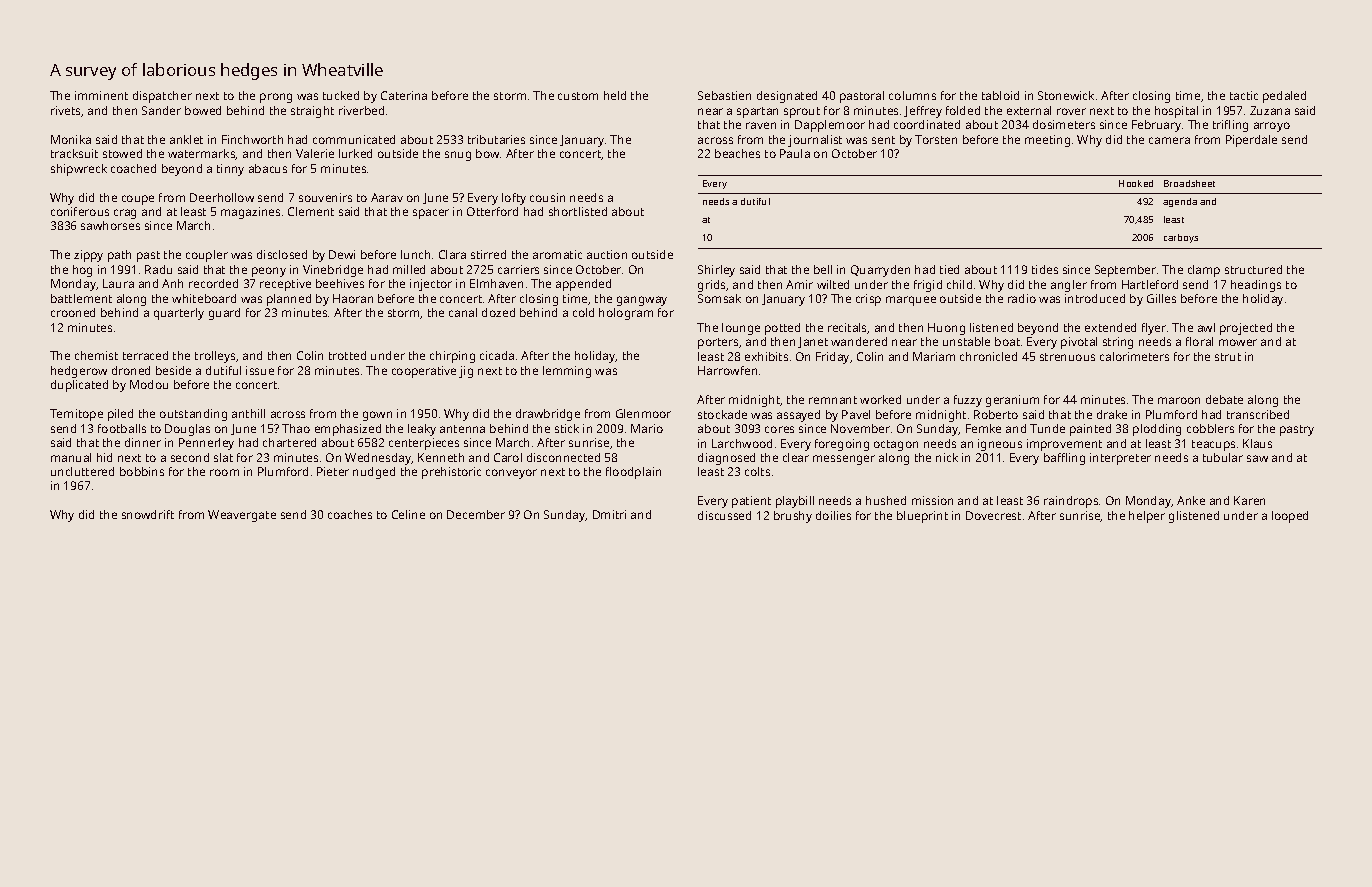 This document has width=1372, height=887. Describe the element at coordinates (787, 97) in the document. I see `designated` at that location.
